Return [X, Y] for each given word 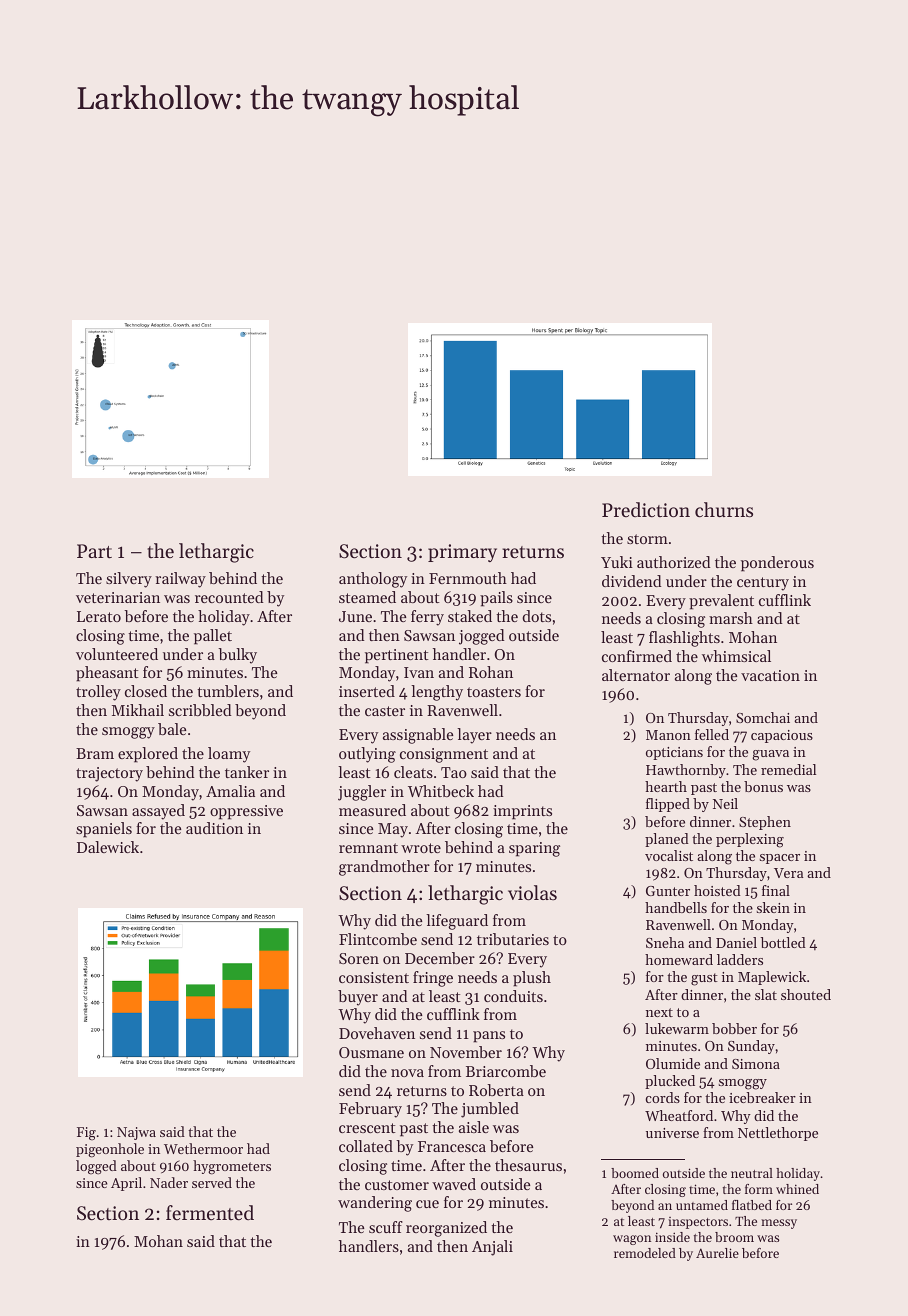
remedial [788, 769]
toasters [494, 692]
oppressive [246, 812]
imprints [522, 812]
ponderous [777, 564]
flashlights [684, 639]
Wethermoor [203, 1148]
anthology [373, 580]
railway [180, 580]
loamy [229, 755]
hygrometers [232, 1167]
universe [672, 1133]
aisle [474, 1127]
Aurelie [717, 1253]
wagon [632, 1240]
